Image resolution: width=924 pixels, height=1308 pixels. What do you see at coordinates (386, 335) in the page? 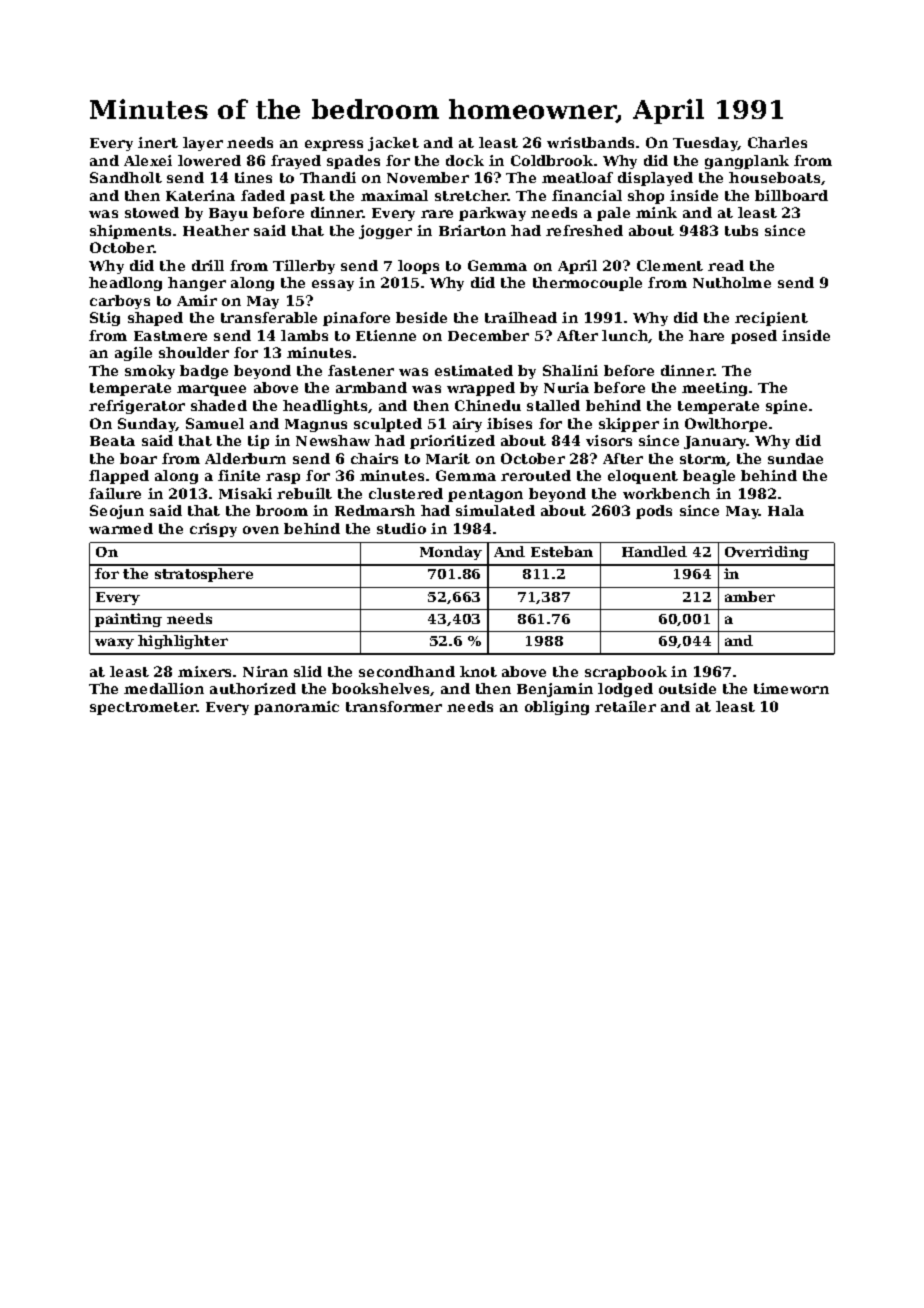
I see `Etienne` at bounding box center [386, 335].
